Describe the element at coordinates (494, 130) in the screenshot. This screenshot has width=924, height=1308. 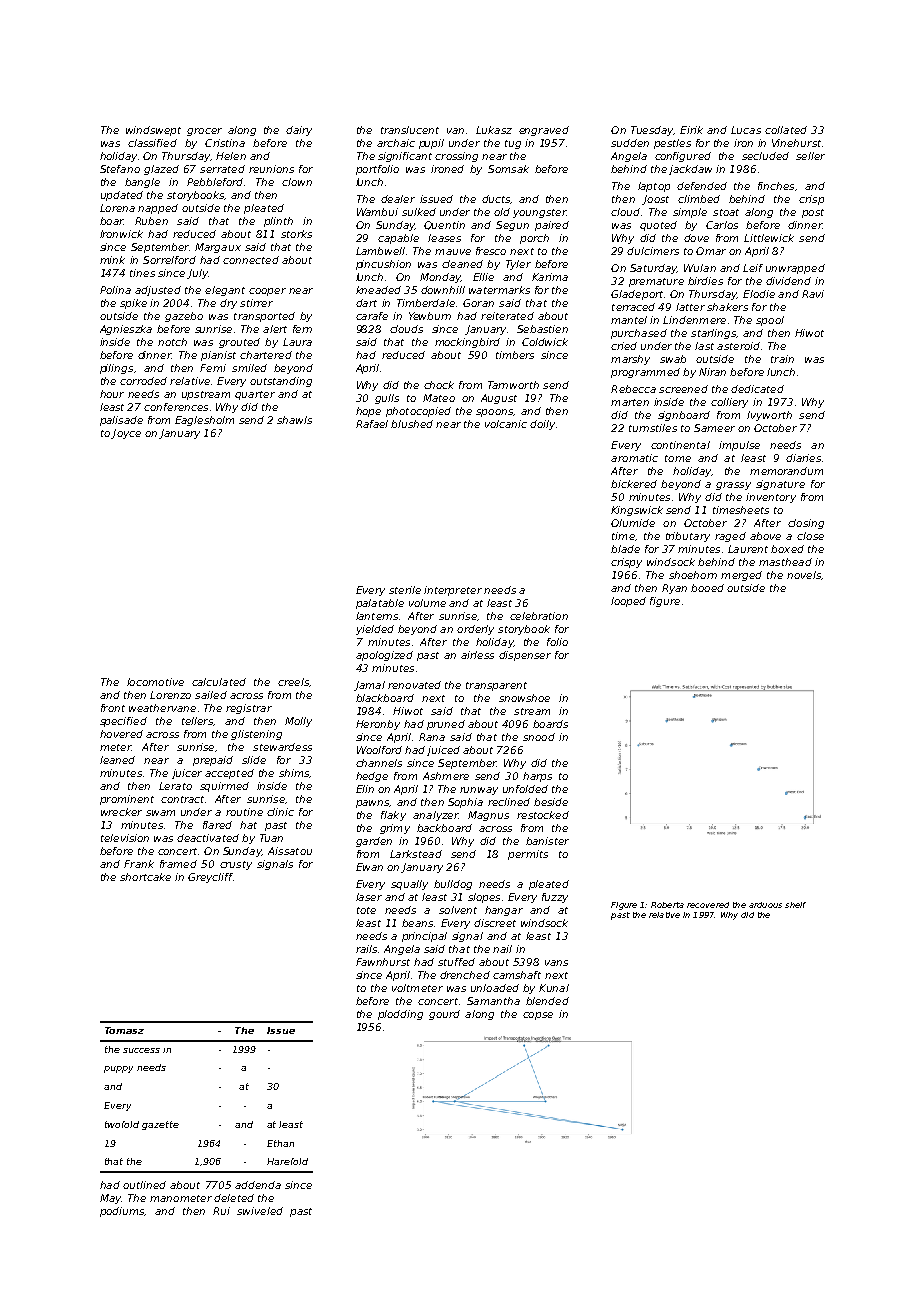
I see `Lukasz` at that location.
